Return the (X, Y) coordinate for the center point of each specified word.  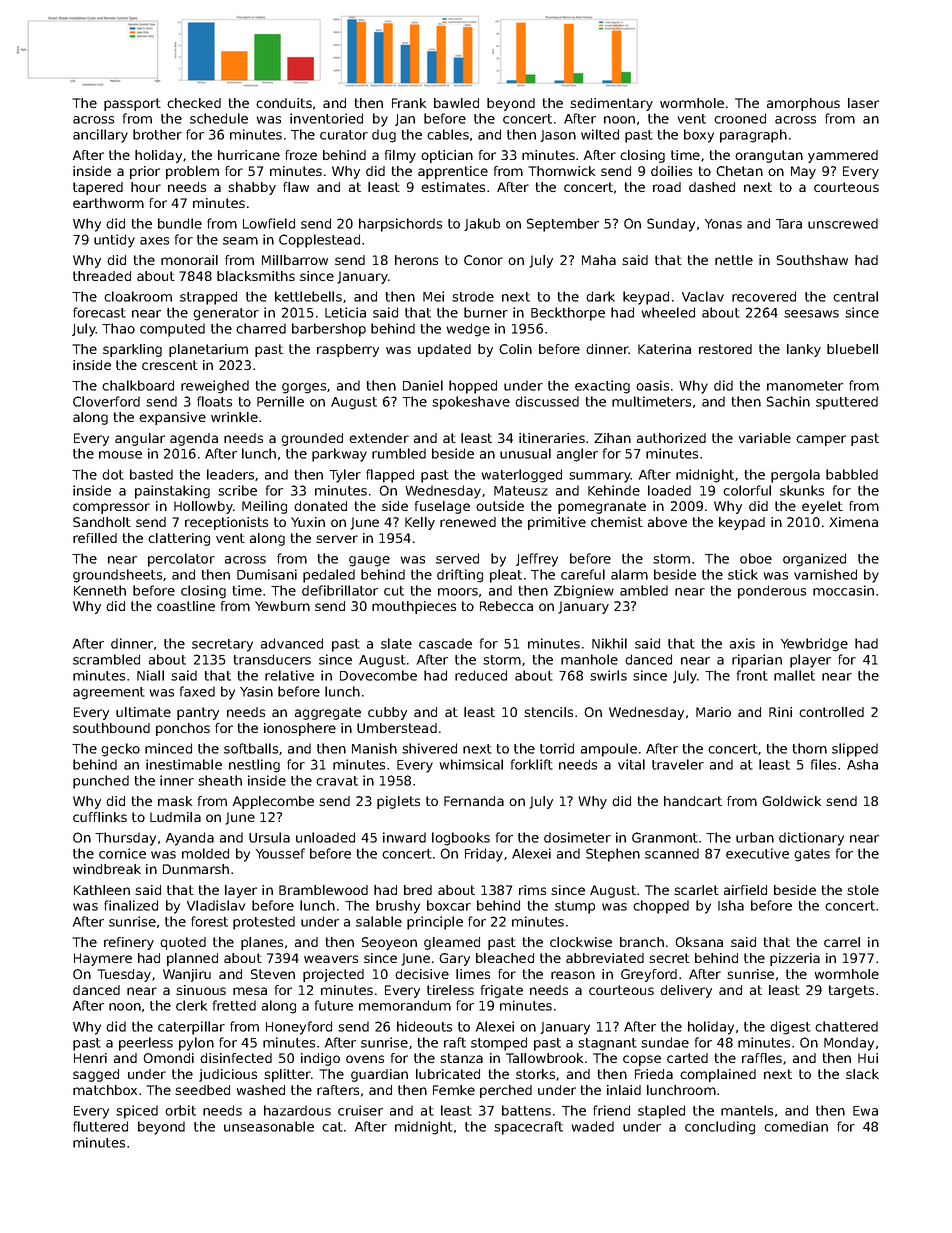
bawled (456, 103)
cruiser (360, 1110)
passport (132, 104)
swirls (608, 675)
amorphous (803, 104)
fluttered (100, 1126)
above (667, 522)
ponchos (183, 729)
